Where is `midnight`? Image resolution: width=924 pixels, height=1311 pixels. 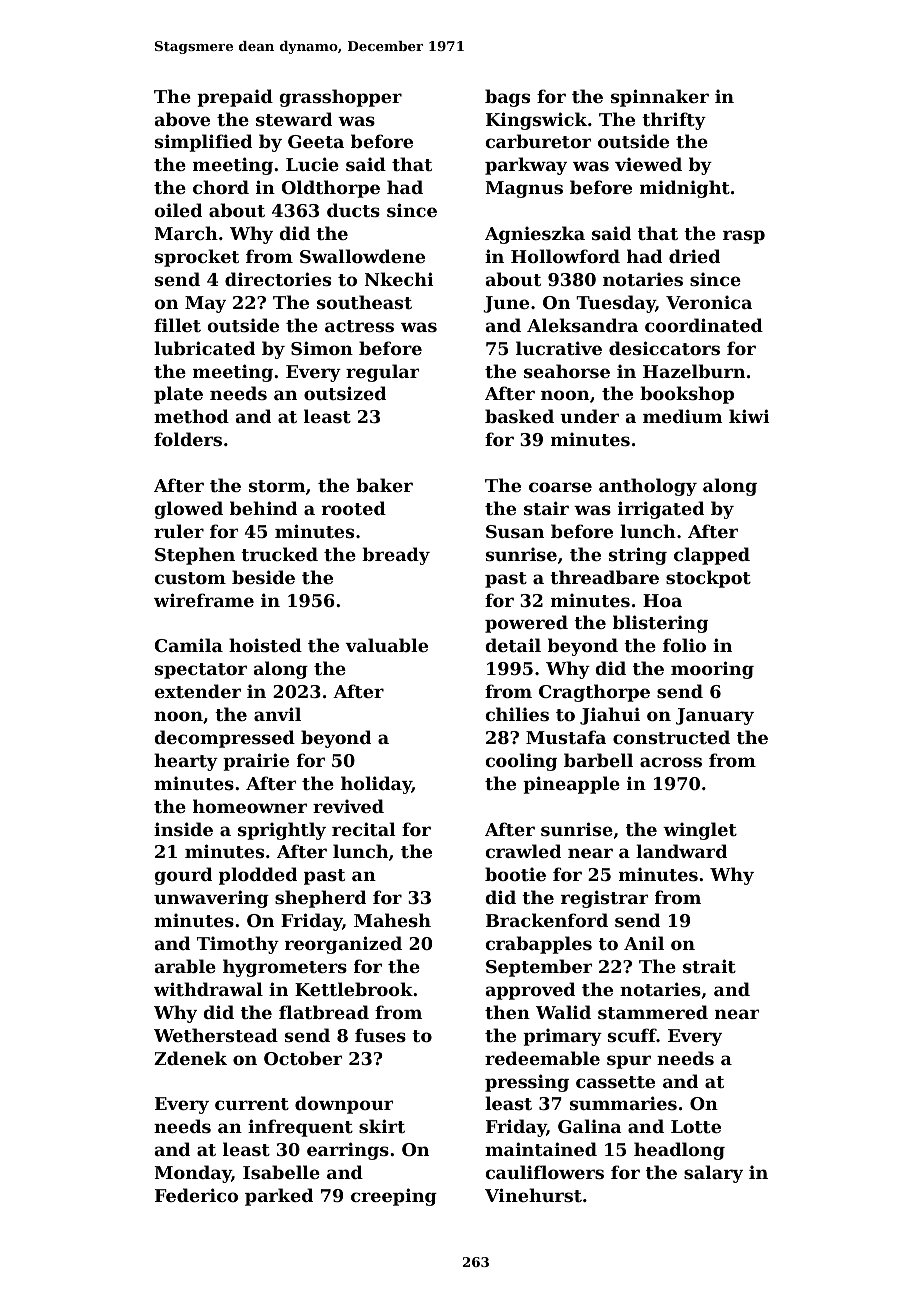
midnight is located at coordinates (685, 189).
